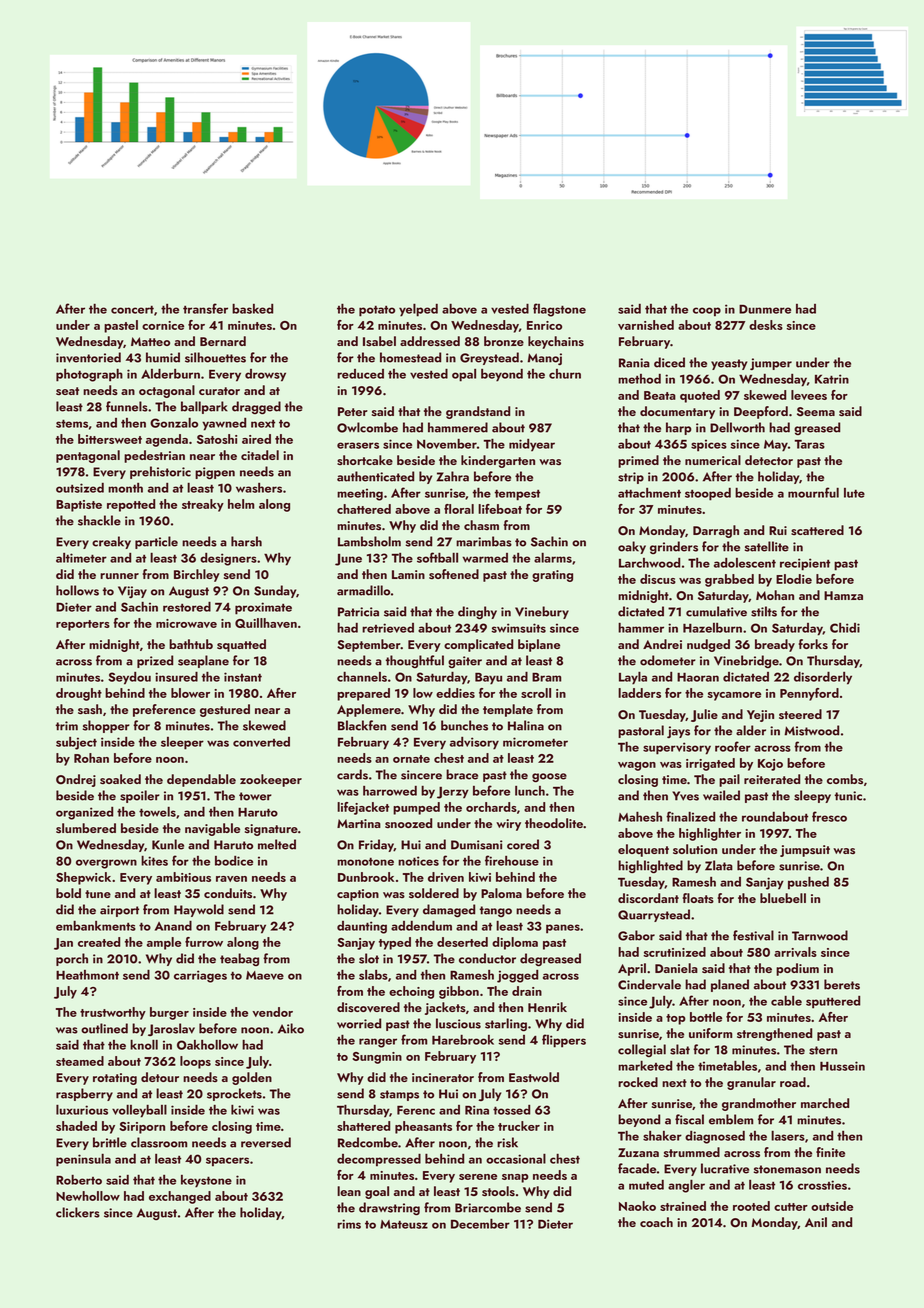 The height and width of the screenshot is (1308, 924). I want to click on concert, so click(132, 310).
